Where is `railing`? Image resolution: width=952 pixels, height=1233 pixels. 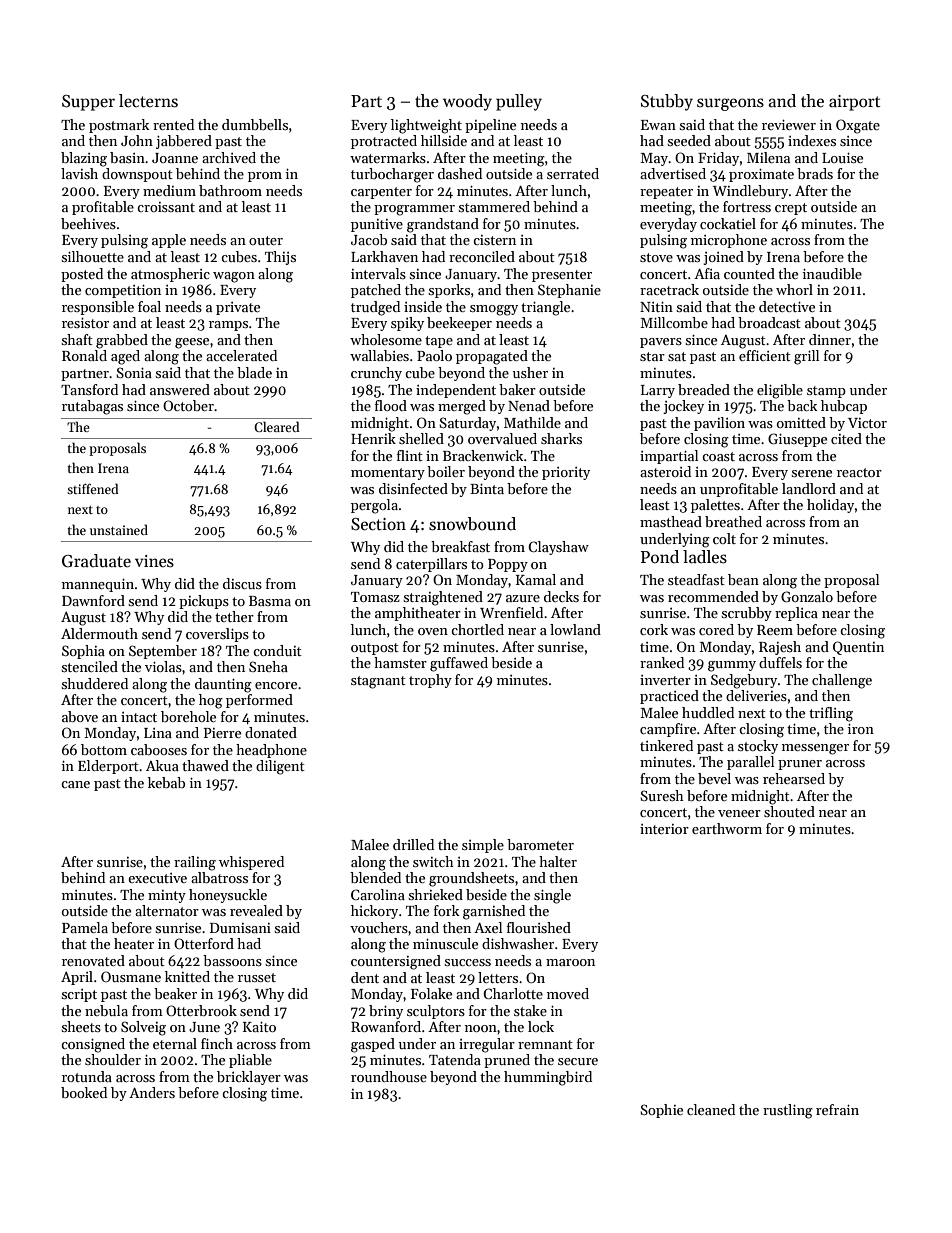
railing is located at coordinates (195, 863).
